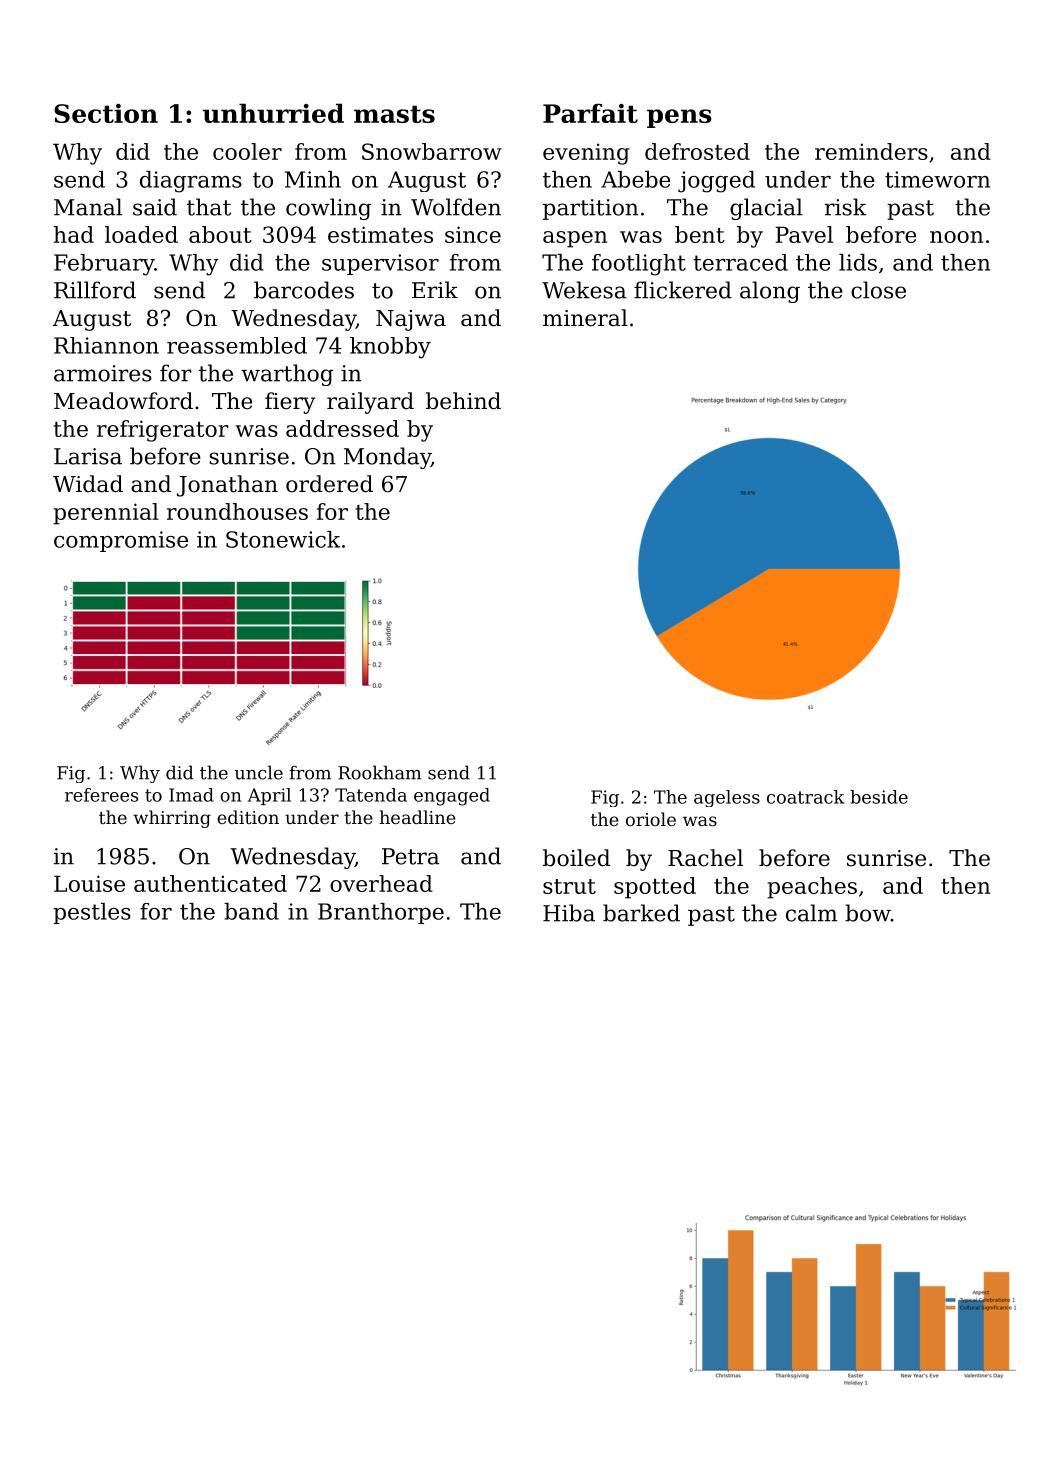  I want to click on engaged, so click(452, 797).
